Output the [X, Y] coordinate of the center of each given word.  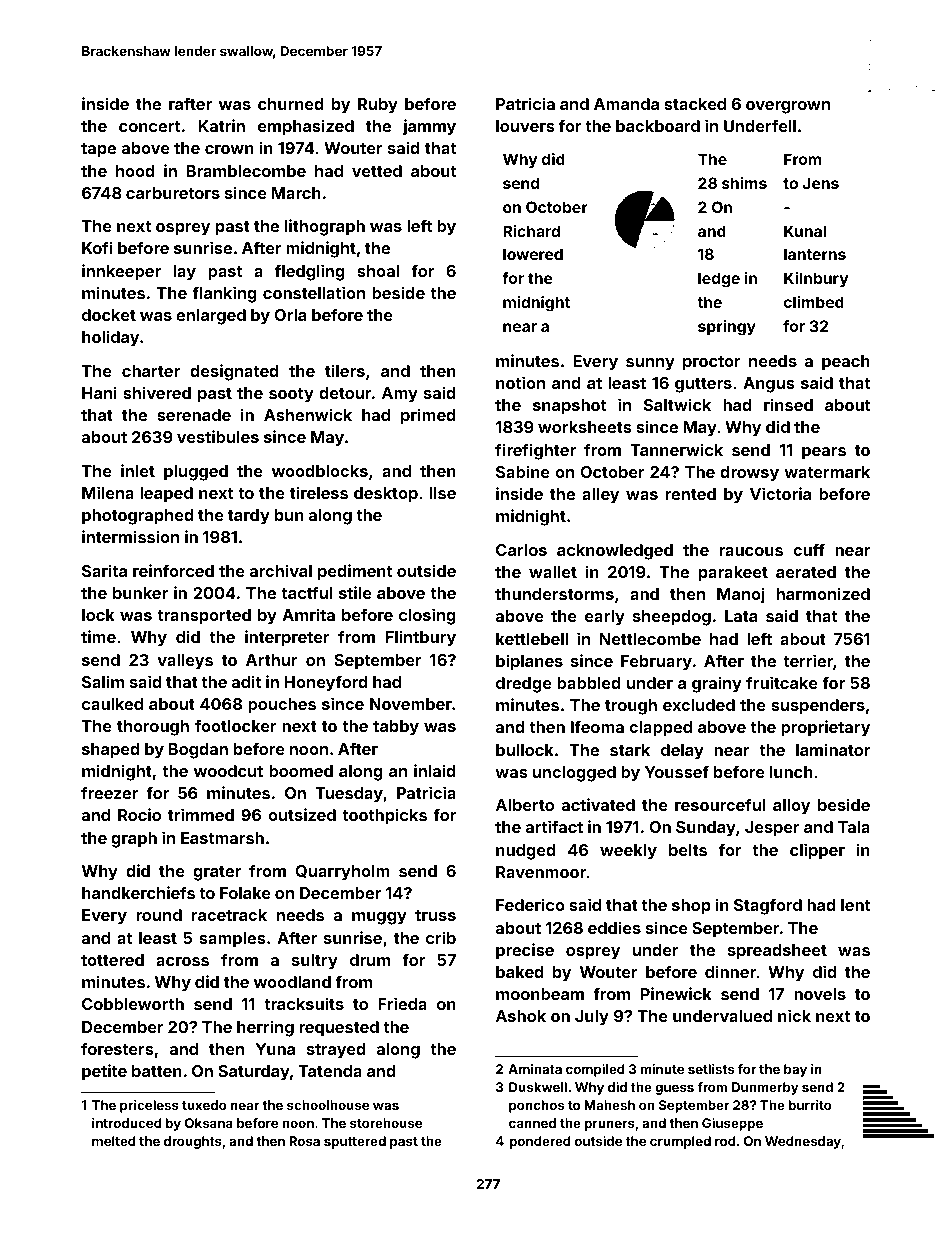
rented [691, 494]
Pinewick [676, 993]
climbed [814, 302]
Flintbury [421, 638]
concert [149, 126]
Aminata [535, 1069]
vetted [377, 171]
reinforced [173, 570]
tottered [112, 960]
